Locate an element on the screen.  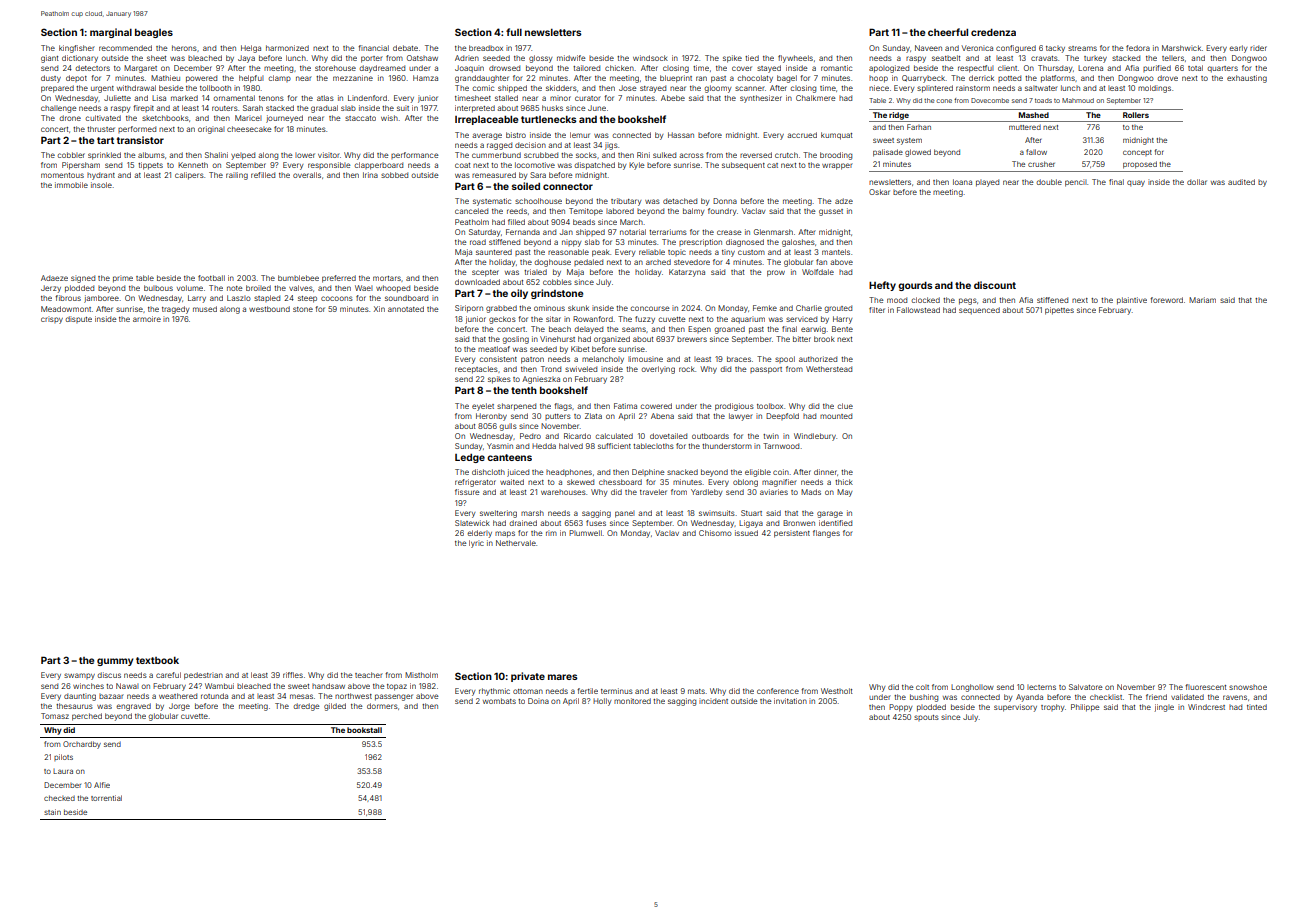
torrential is located at coordinates (106, 798).
